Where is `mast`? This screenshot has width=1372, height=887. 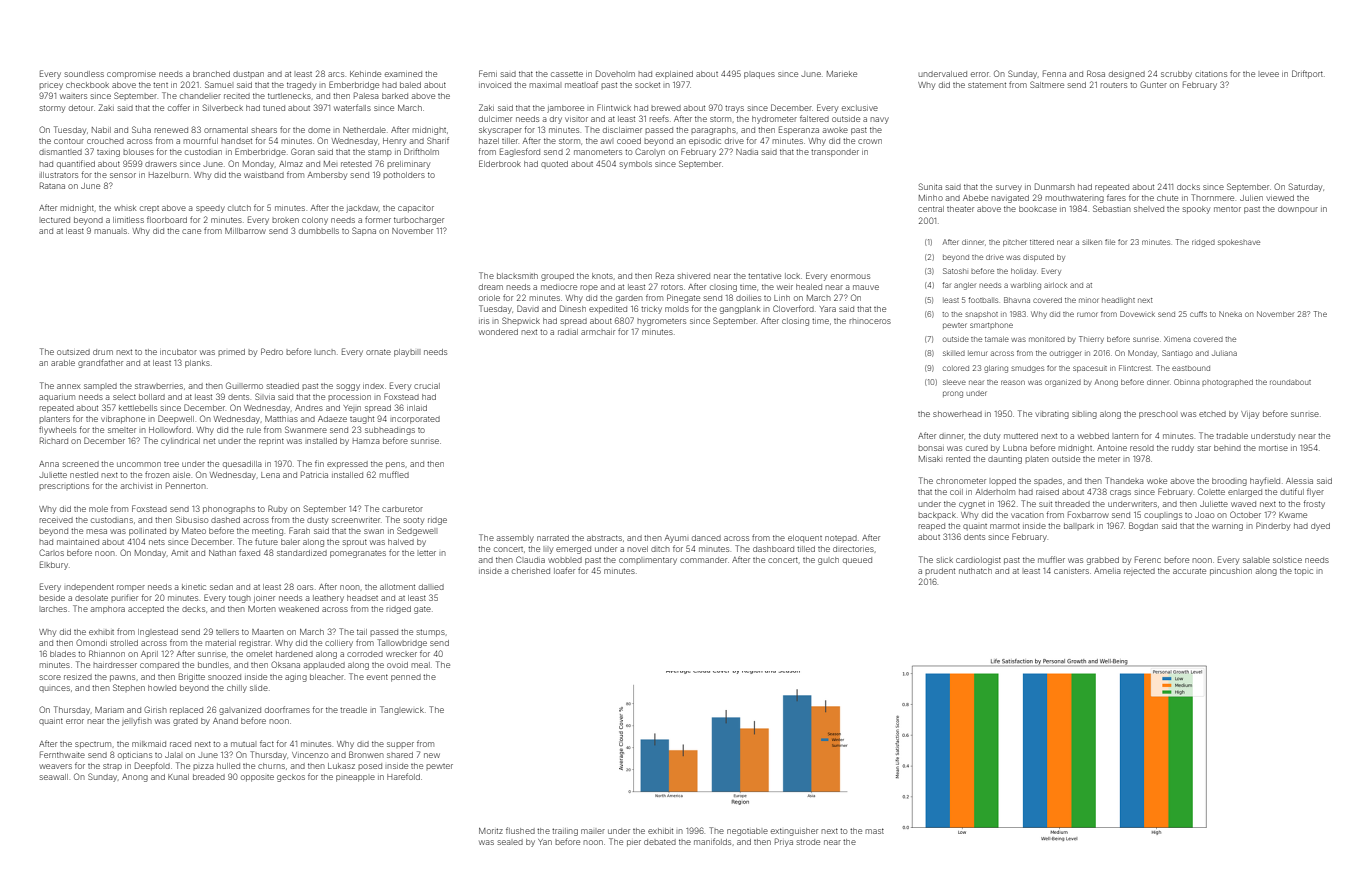 mast is located at coordinates (874, 831).
